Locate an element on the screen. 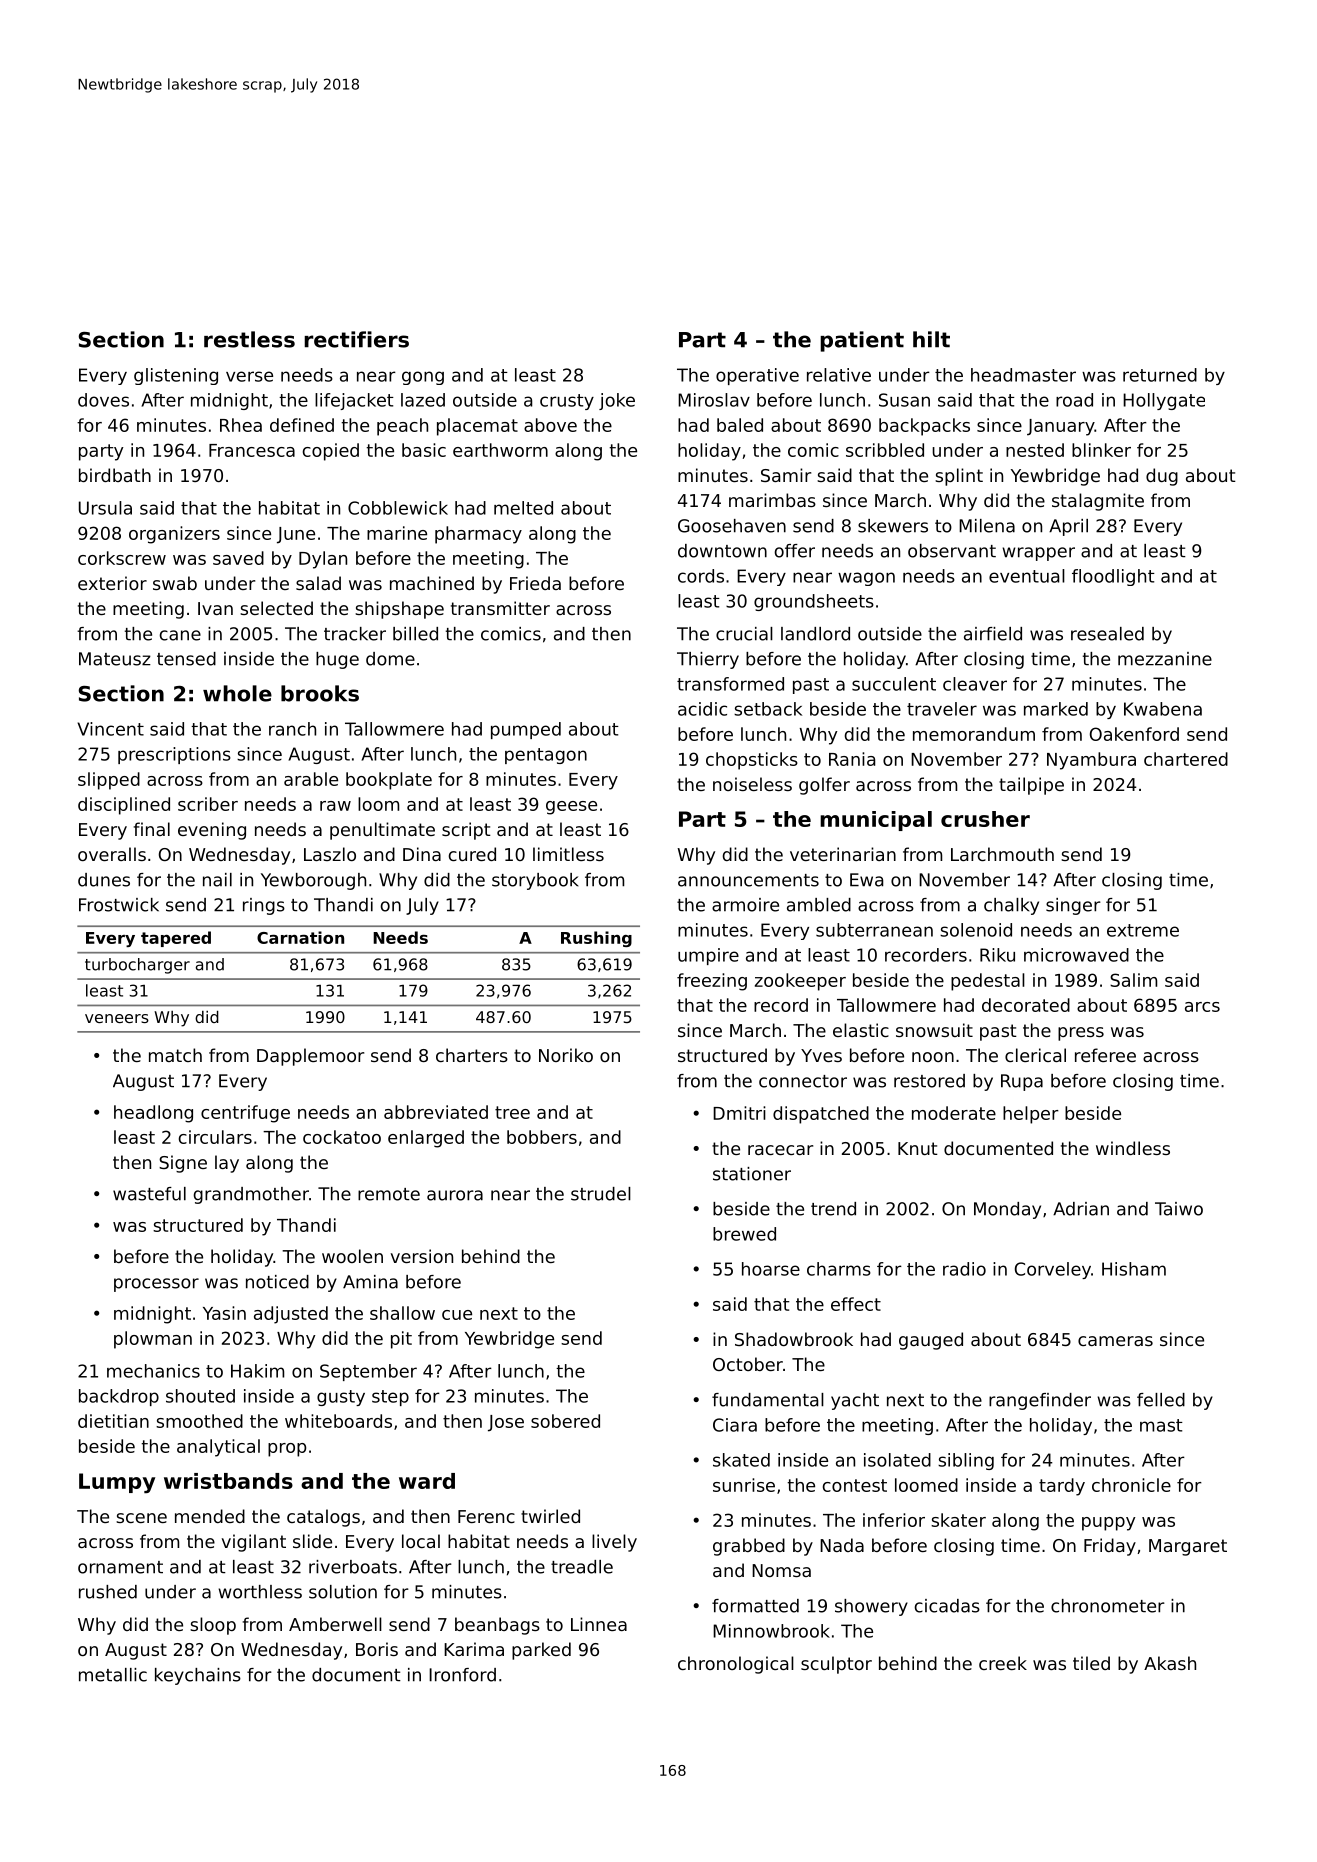 This screenshot has width=1317, height=1862. floodlight is located at coordinates (1113, 577).
